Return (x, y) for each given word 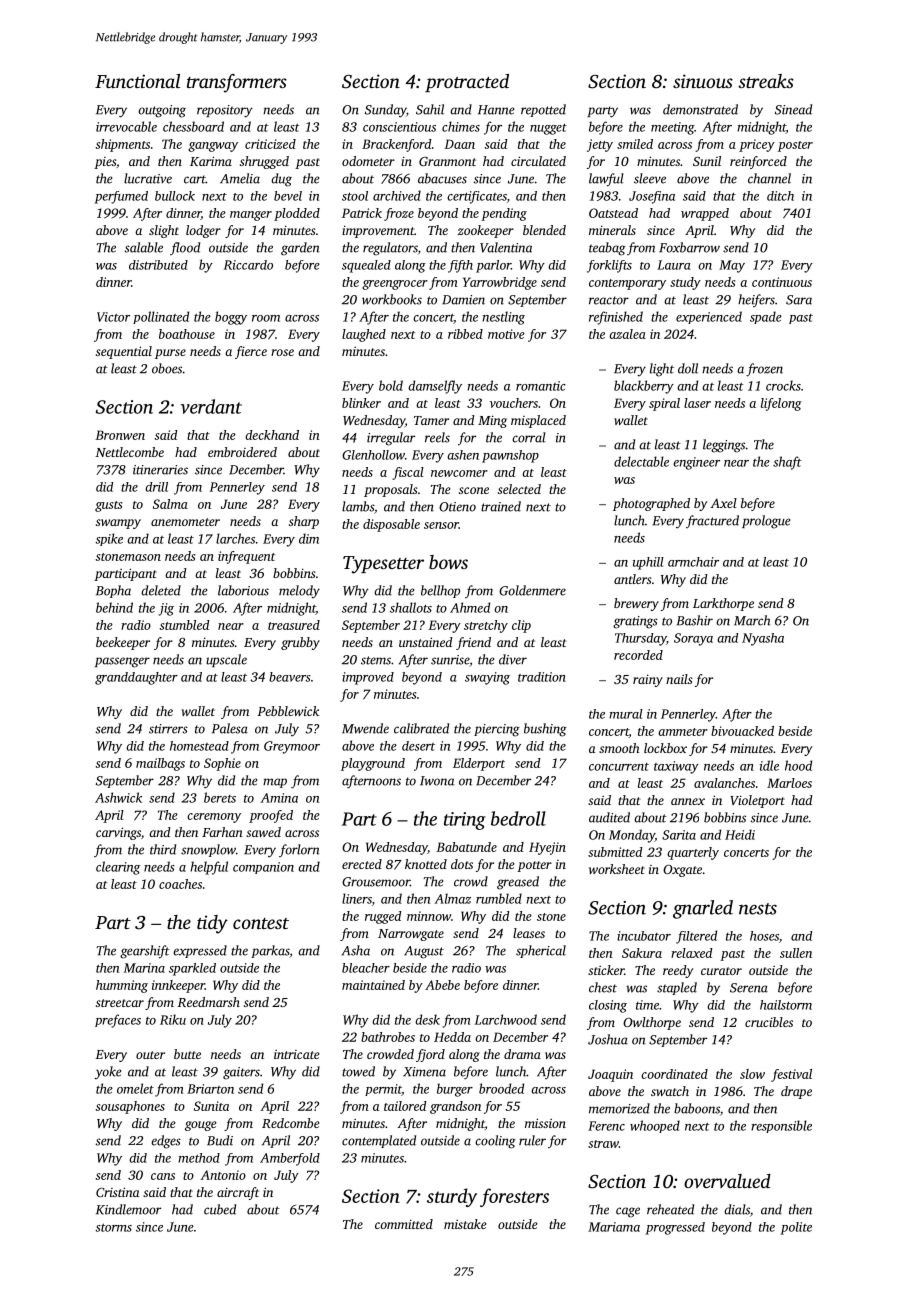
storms (113, 1227)
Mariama (614, 1227)
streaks (766, 81)
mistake (465, 1224)
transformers (237, 83)
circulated (538, 161)
